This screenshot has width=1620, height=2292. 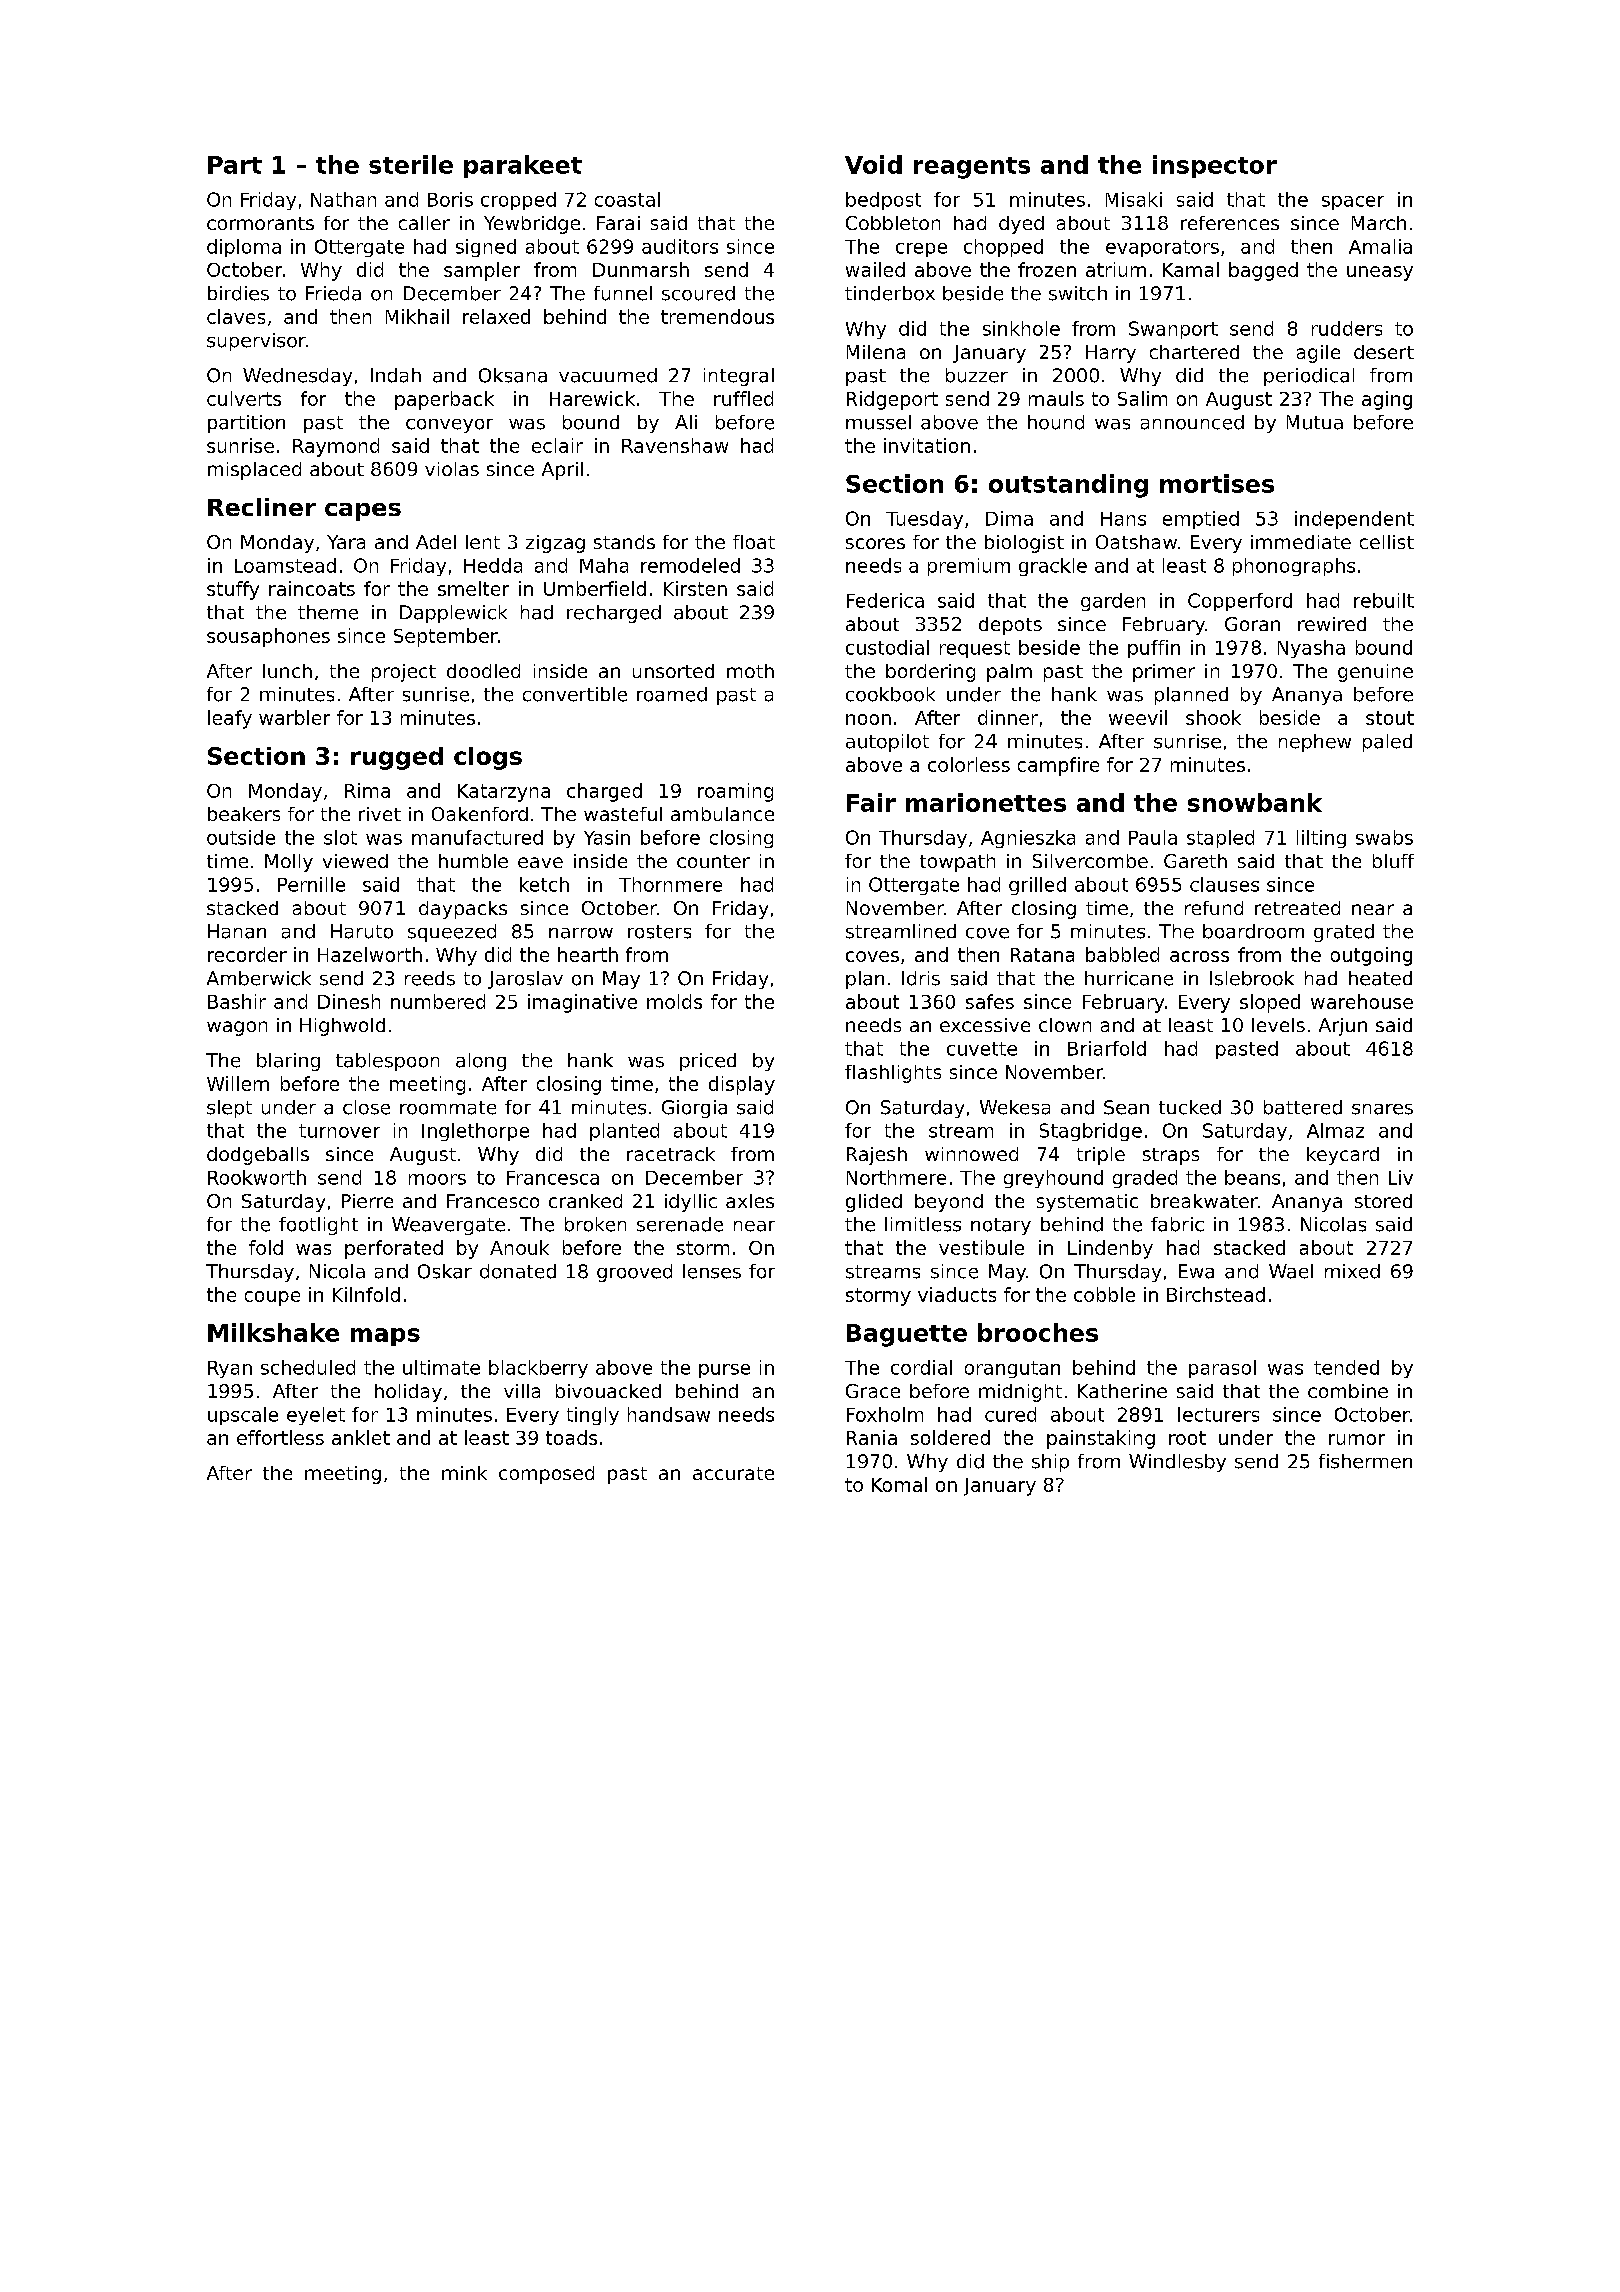 I want to click on spacer, so click(x=1353, y=203).
